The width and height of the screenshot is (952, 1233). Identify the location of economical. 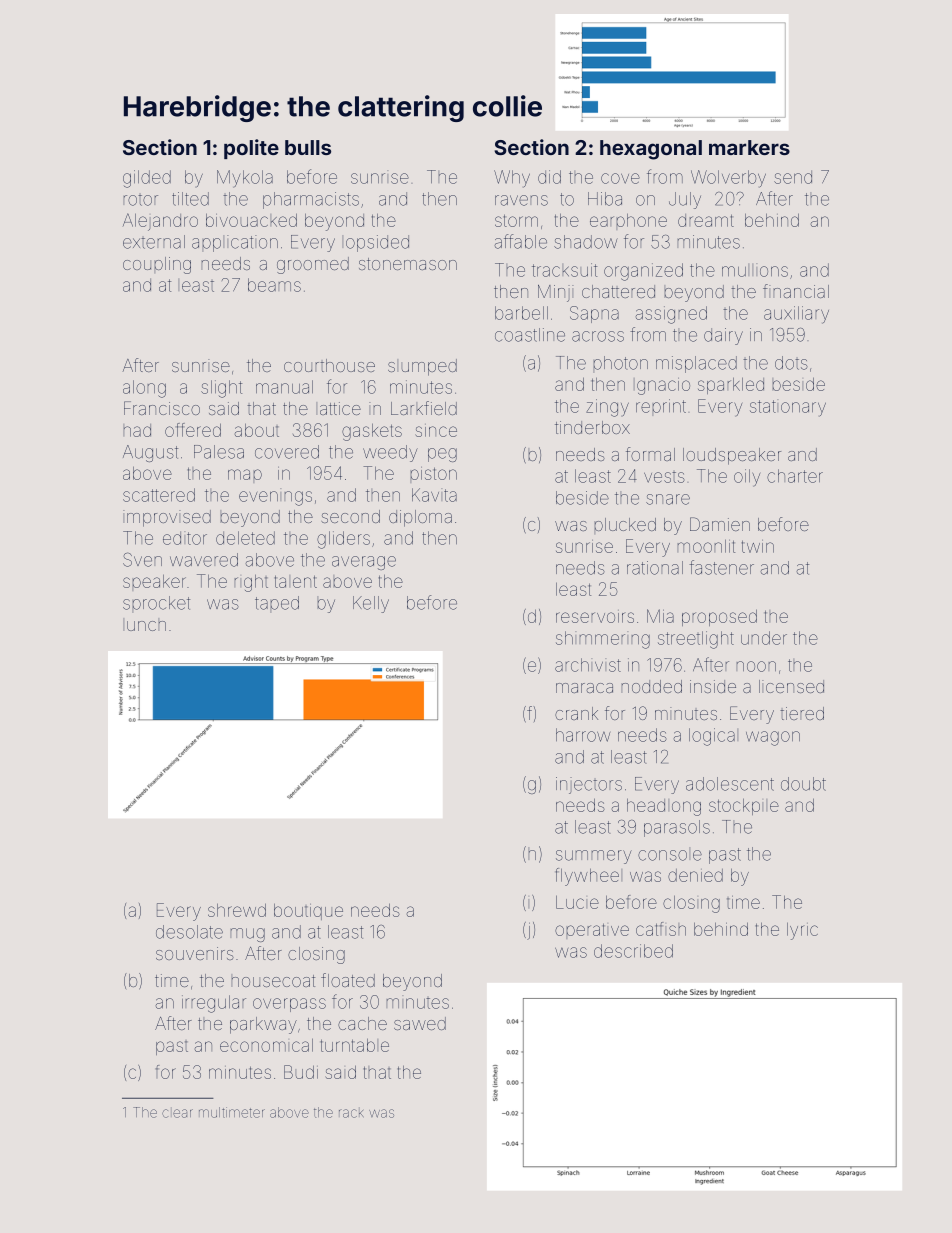
(266, 1045).
